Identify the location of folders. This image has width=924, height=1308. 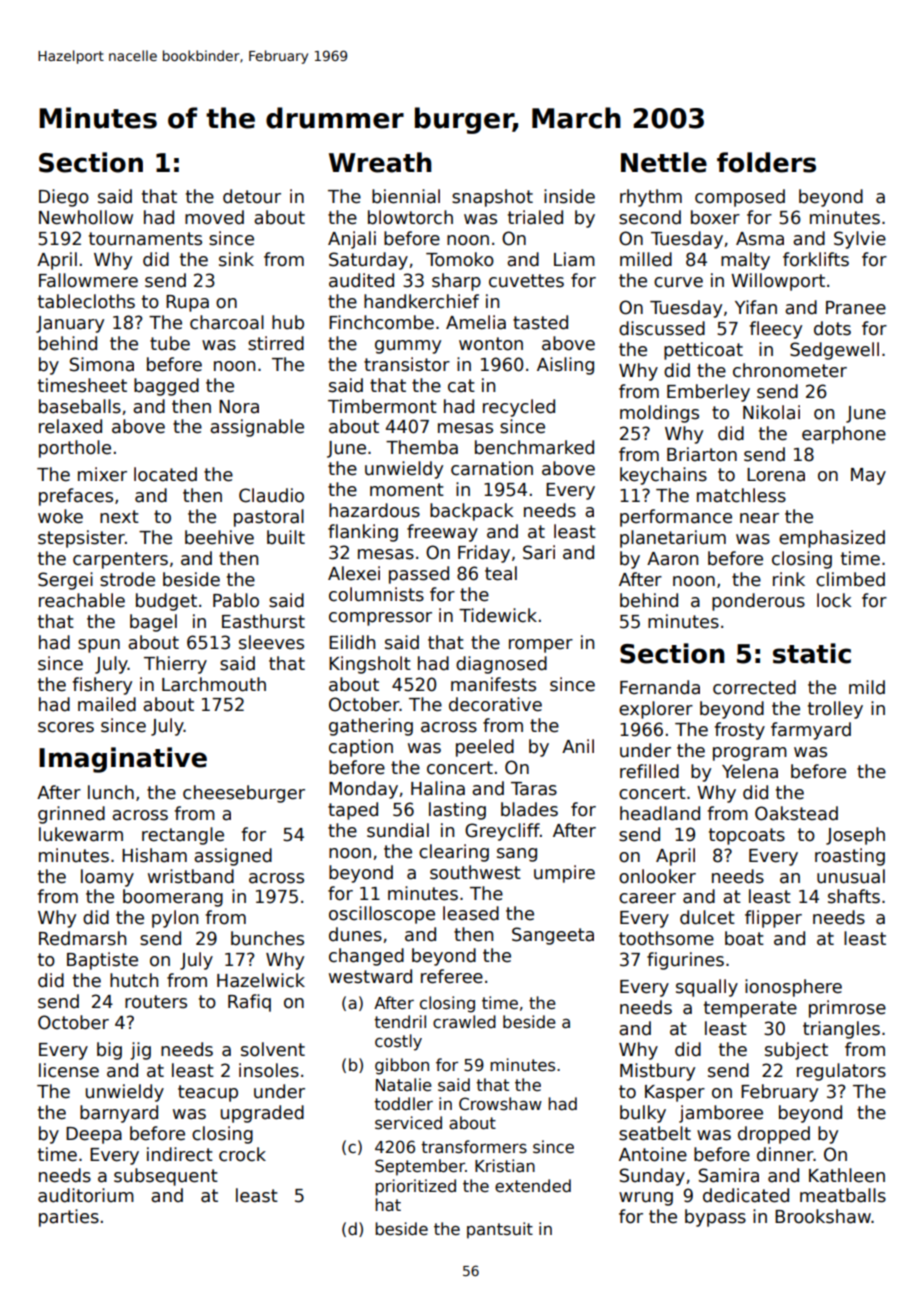
(766, 162).
